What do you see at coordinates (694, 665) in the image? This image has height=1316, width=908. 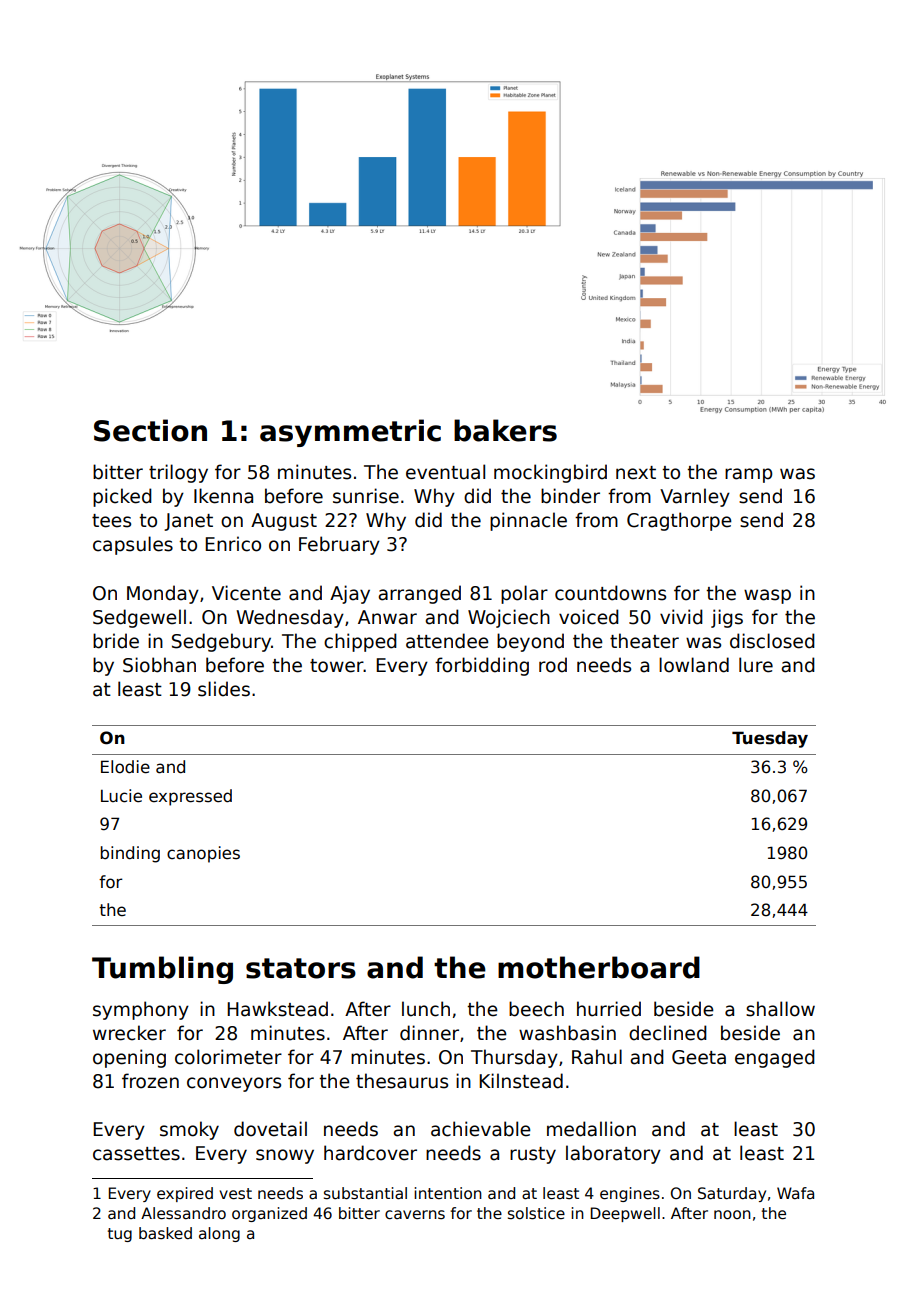 I see `lowland` at bounding box center [694, 665].
